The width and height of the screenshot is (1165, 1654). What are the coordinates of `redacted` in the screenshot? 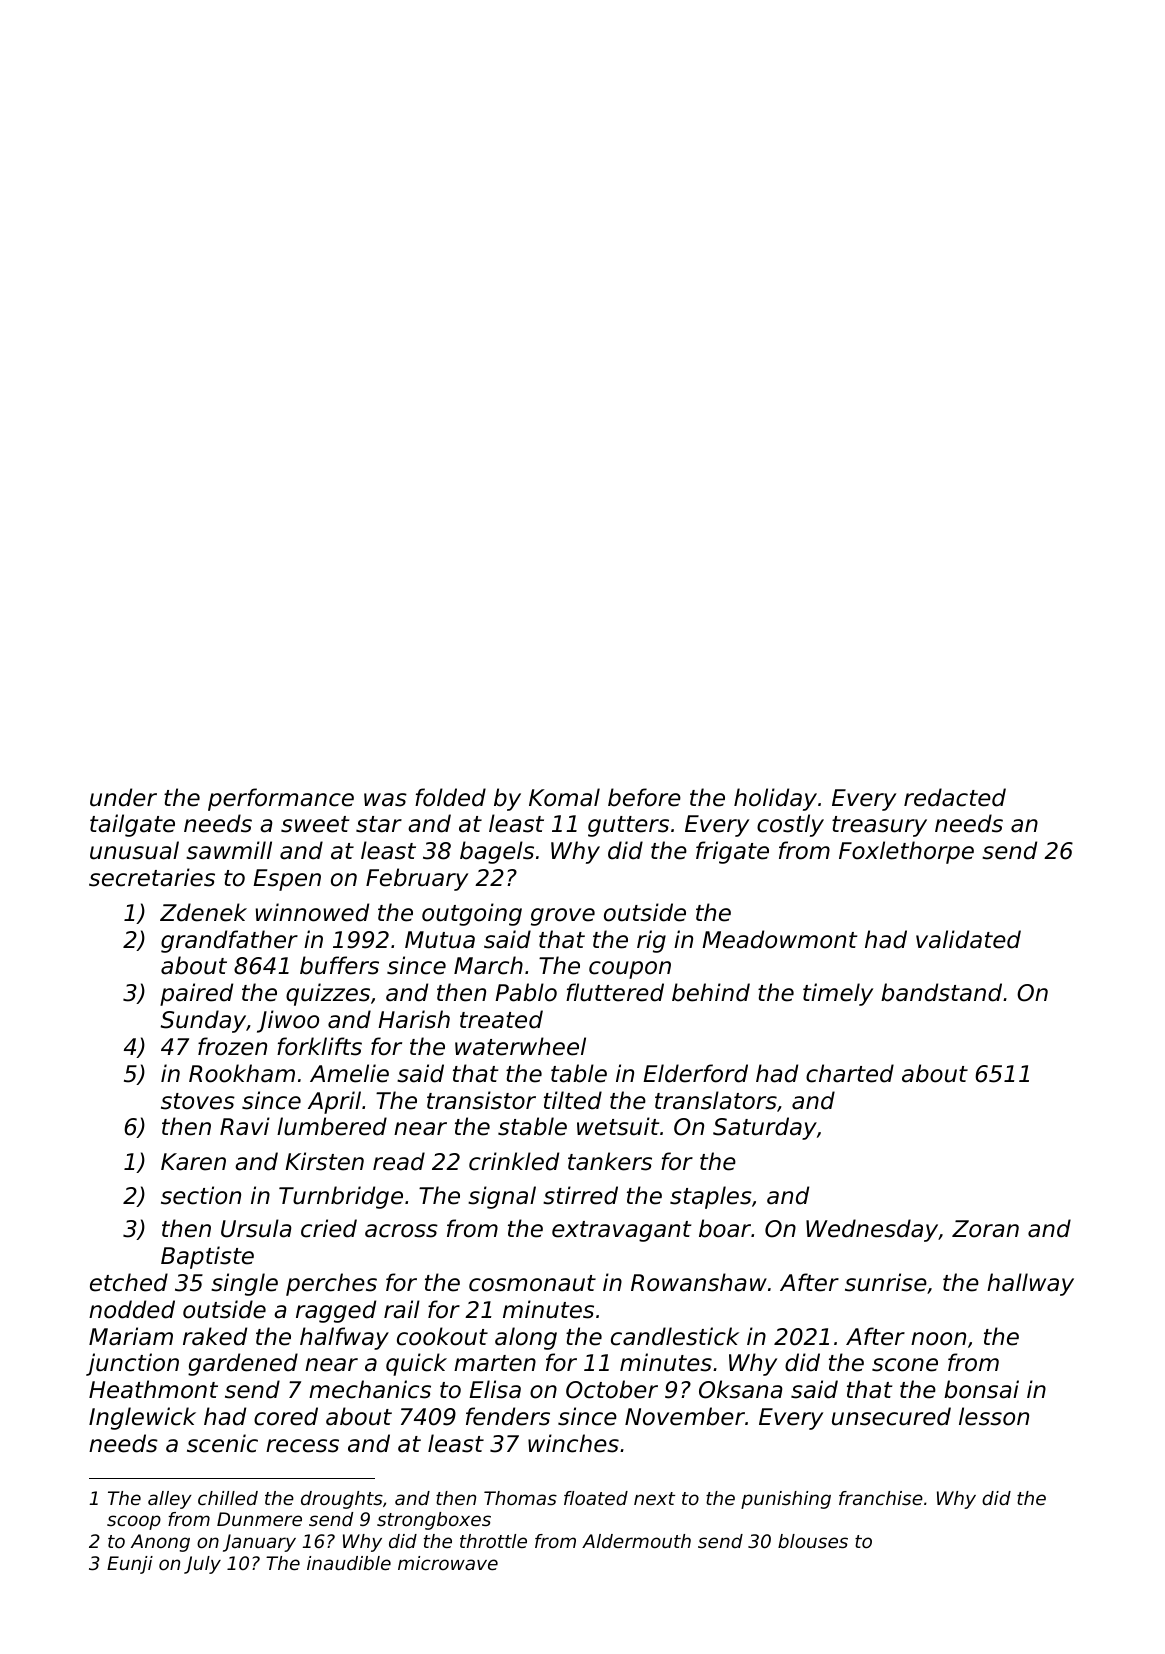 It's located at (955, 797).
